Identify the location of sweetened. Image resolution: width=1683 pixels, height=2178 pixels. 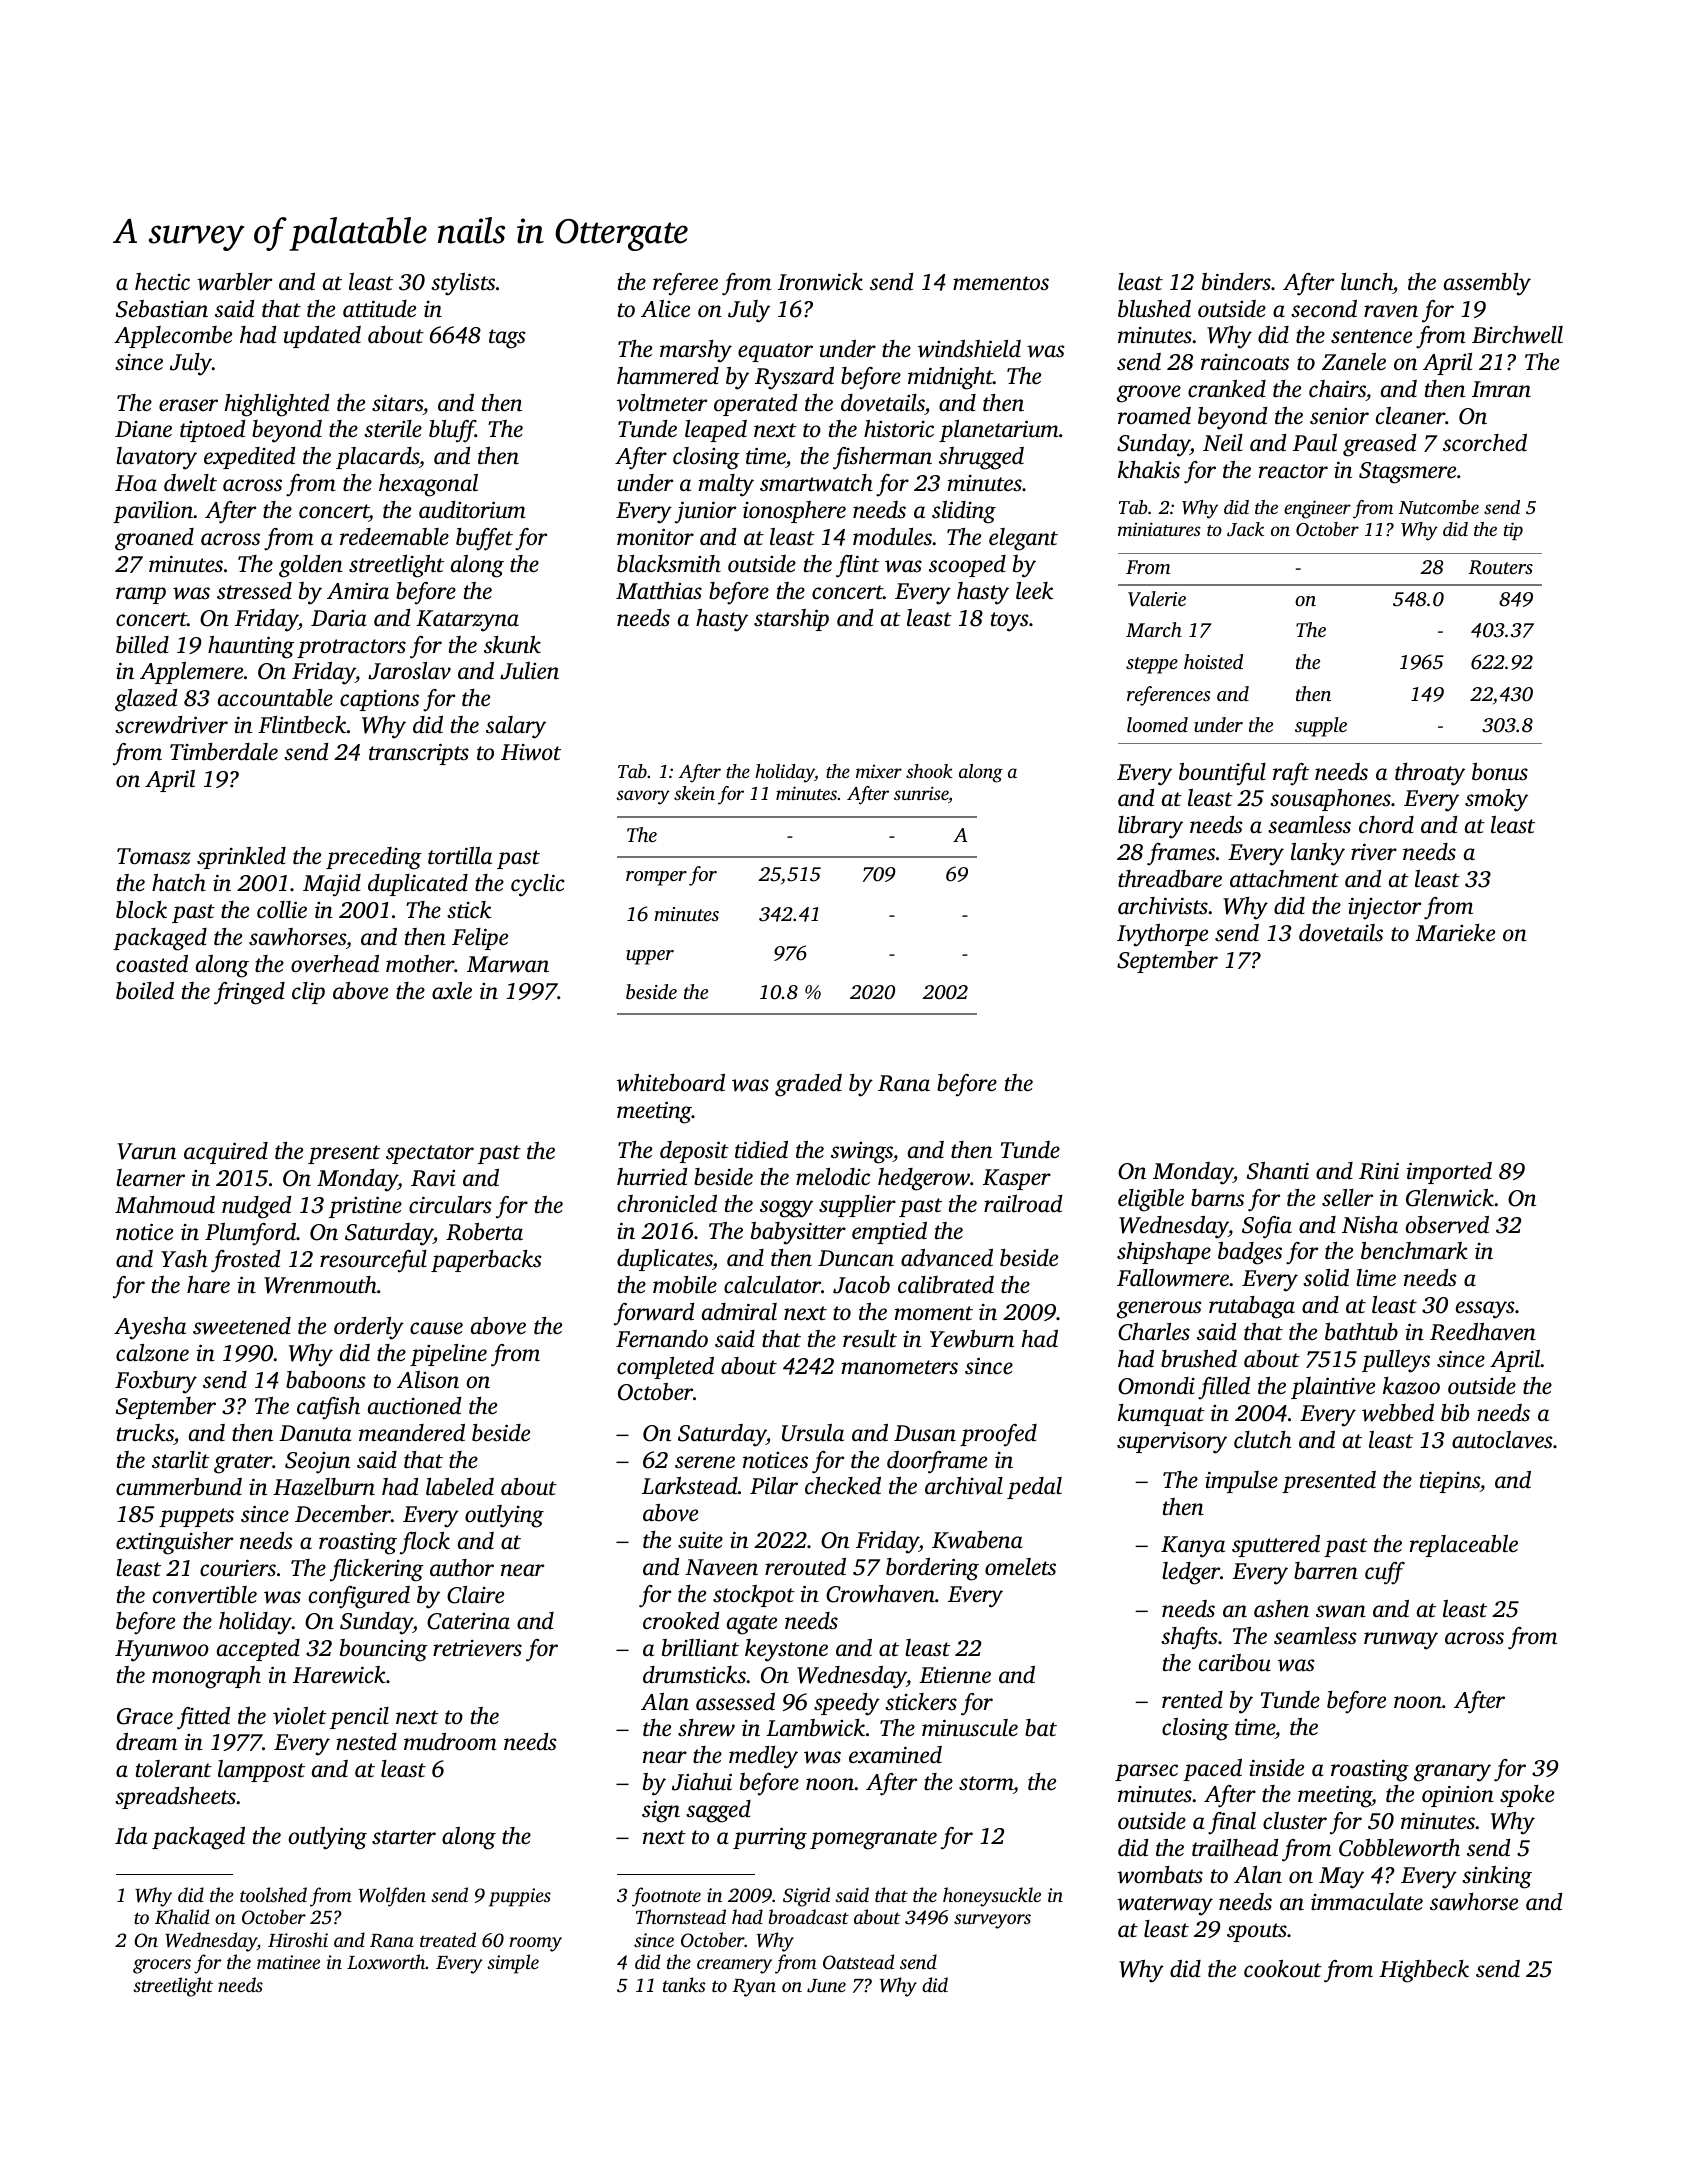
(242, 1326).
